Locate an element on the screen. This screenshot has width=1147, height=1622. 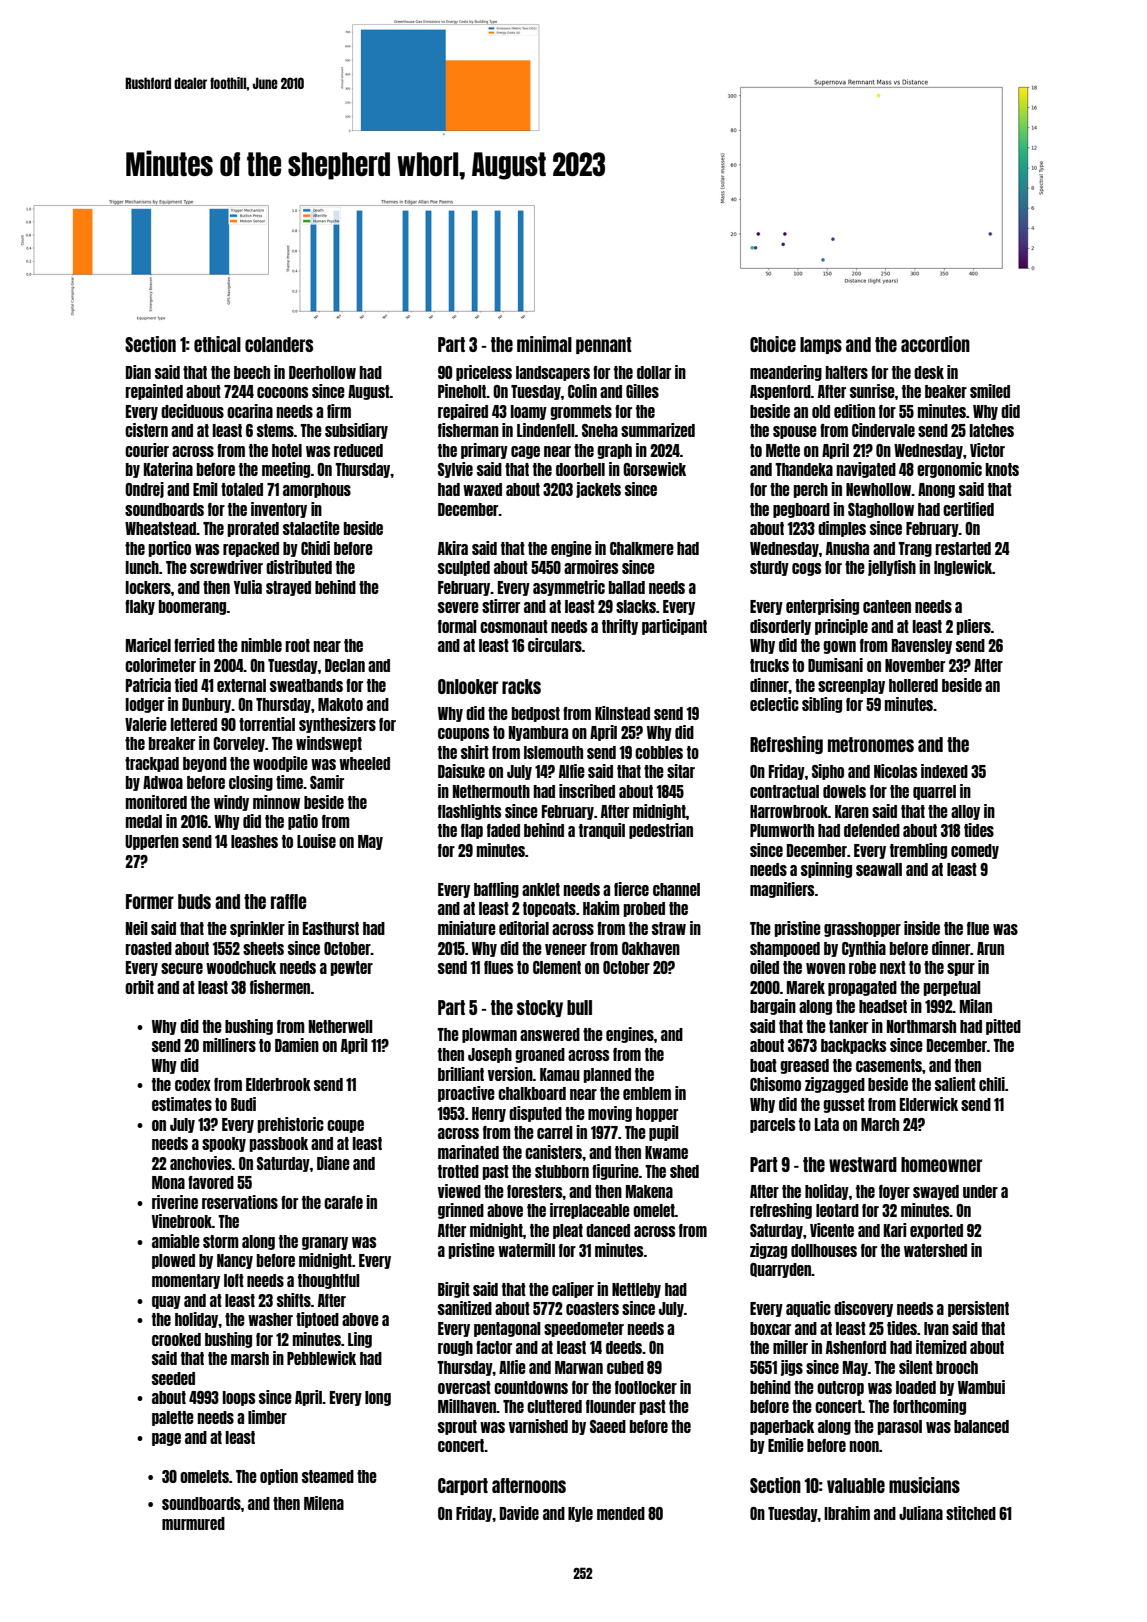
miniature is located at coordinates (467, 928).
